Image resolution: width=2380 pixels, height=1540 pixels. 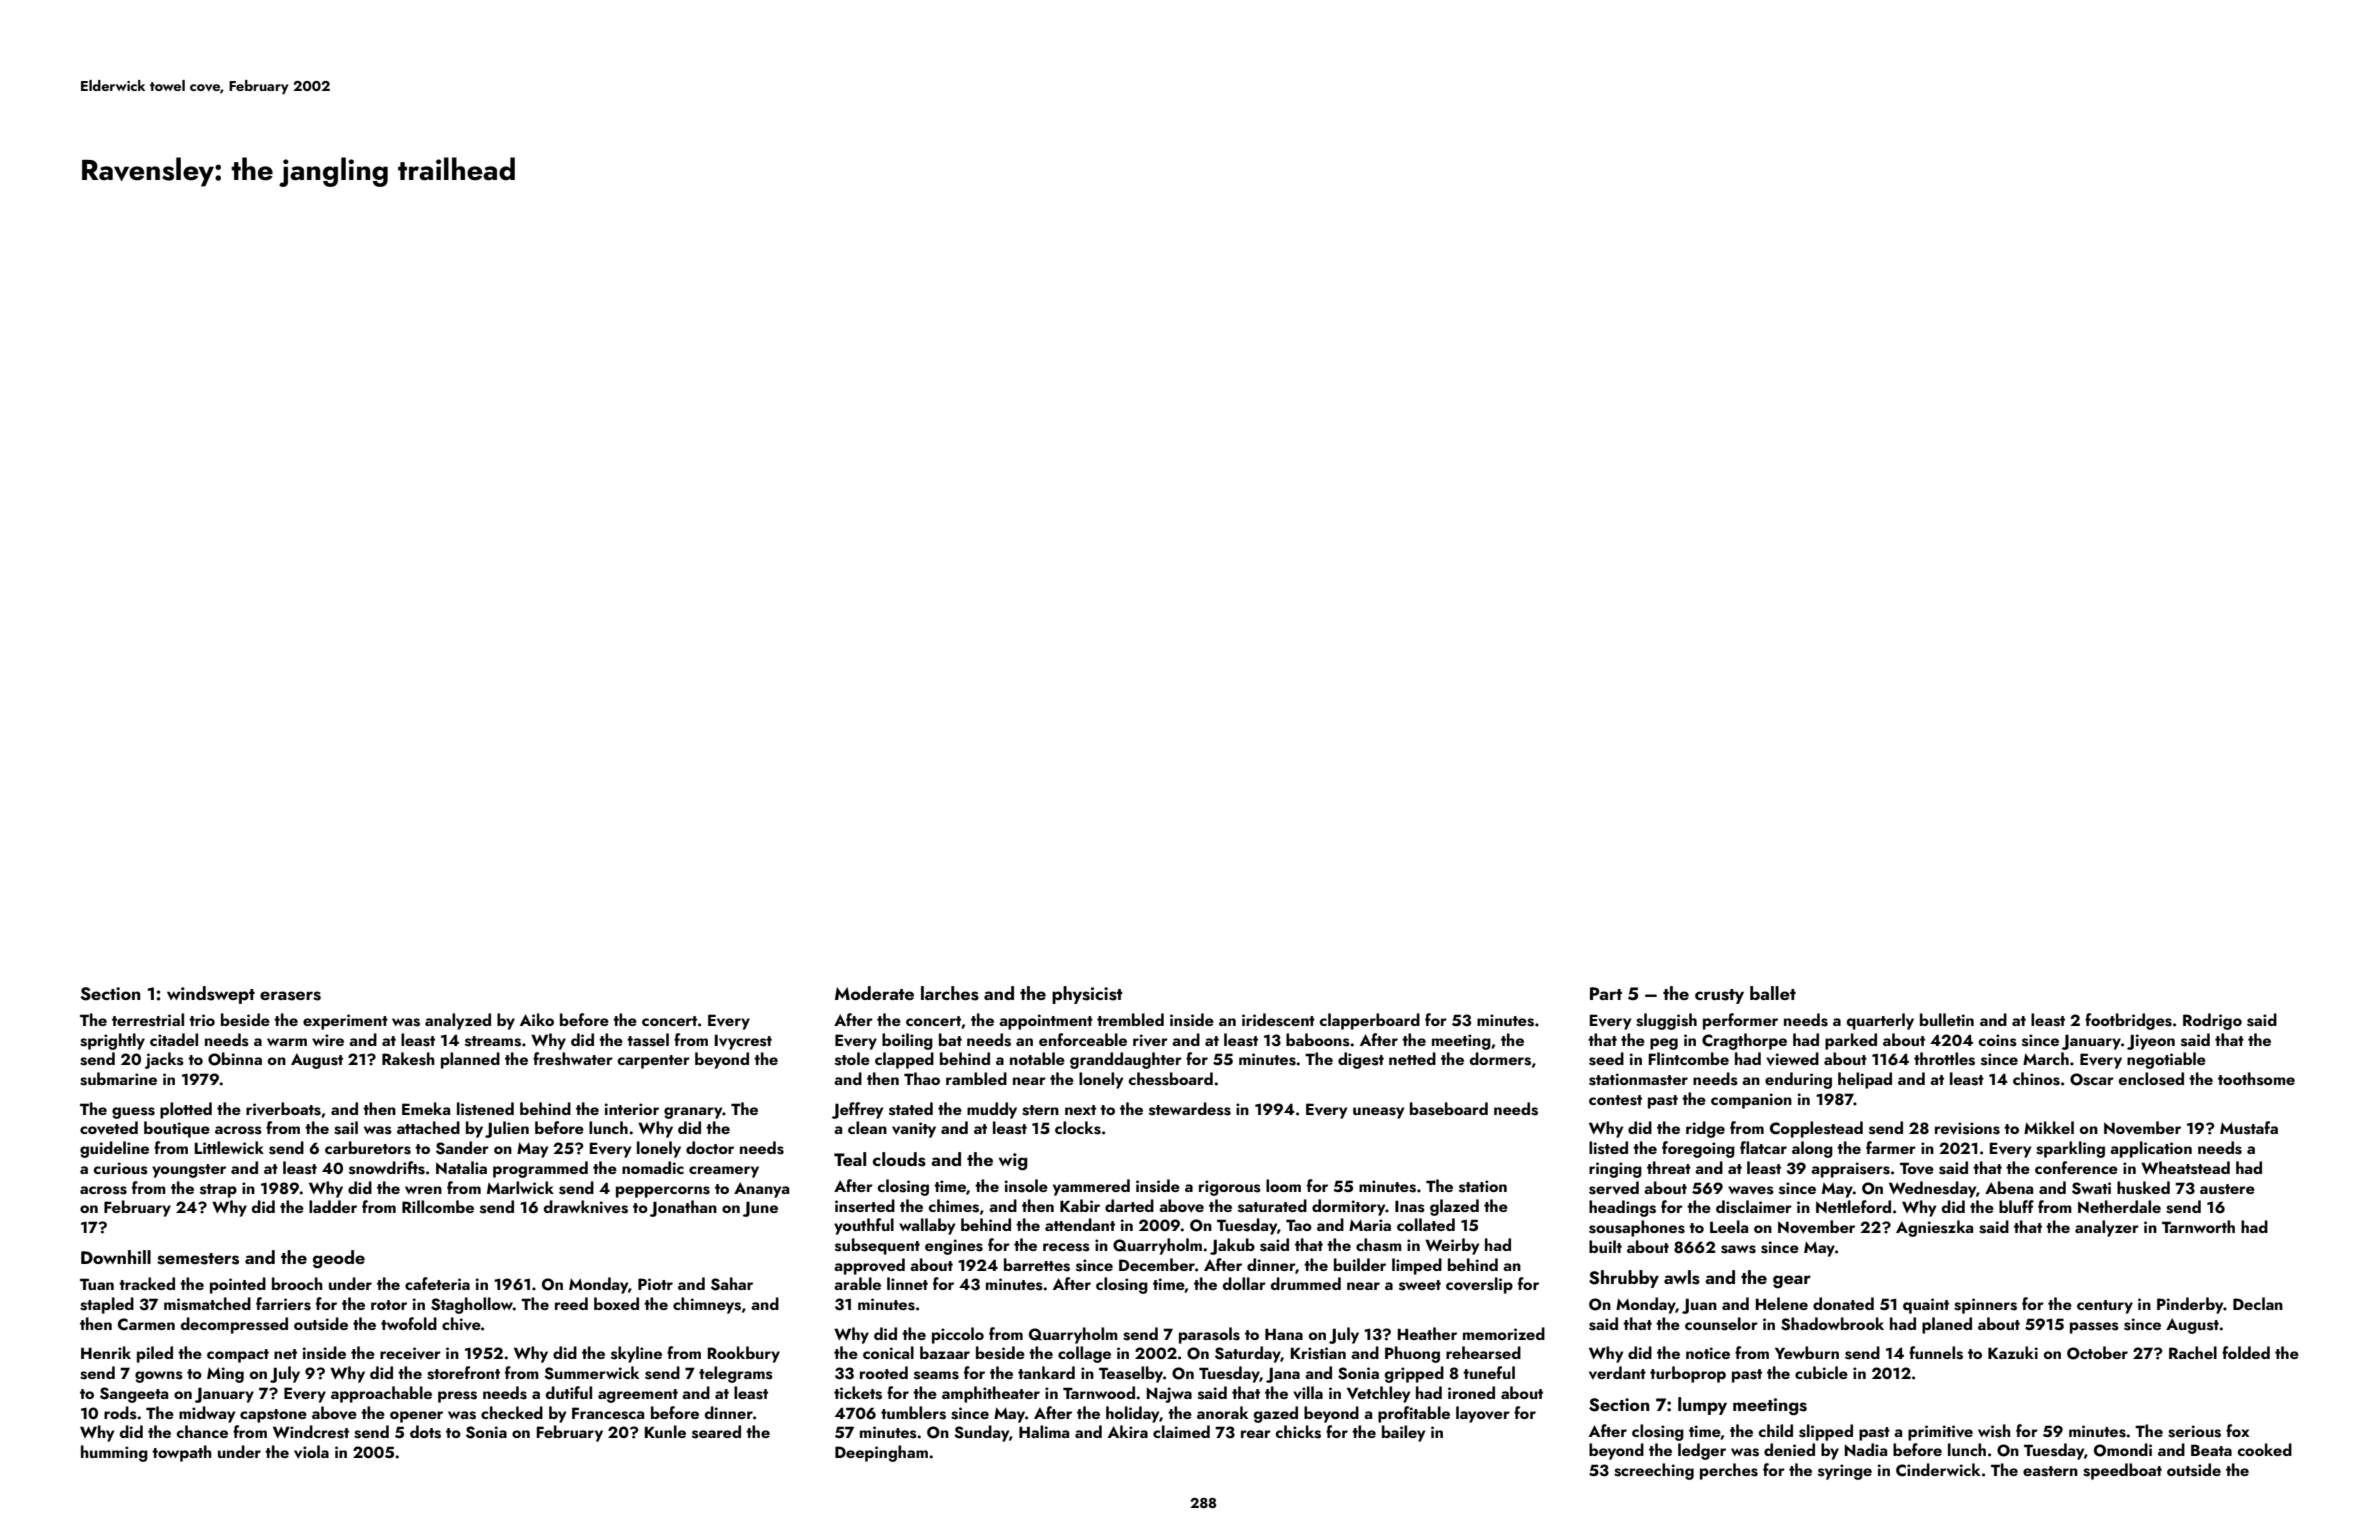 What do you see at coordinates (182, 1453) in the screenshot?
I see `towpath` at bounding box center [182, 1453].
